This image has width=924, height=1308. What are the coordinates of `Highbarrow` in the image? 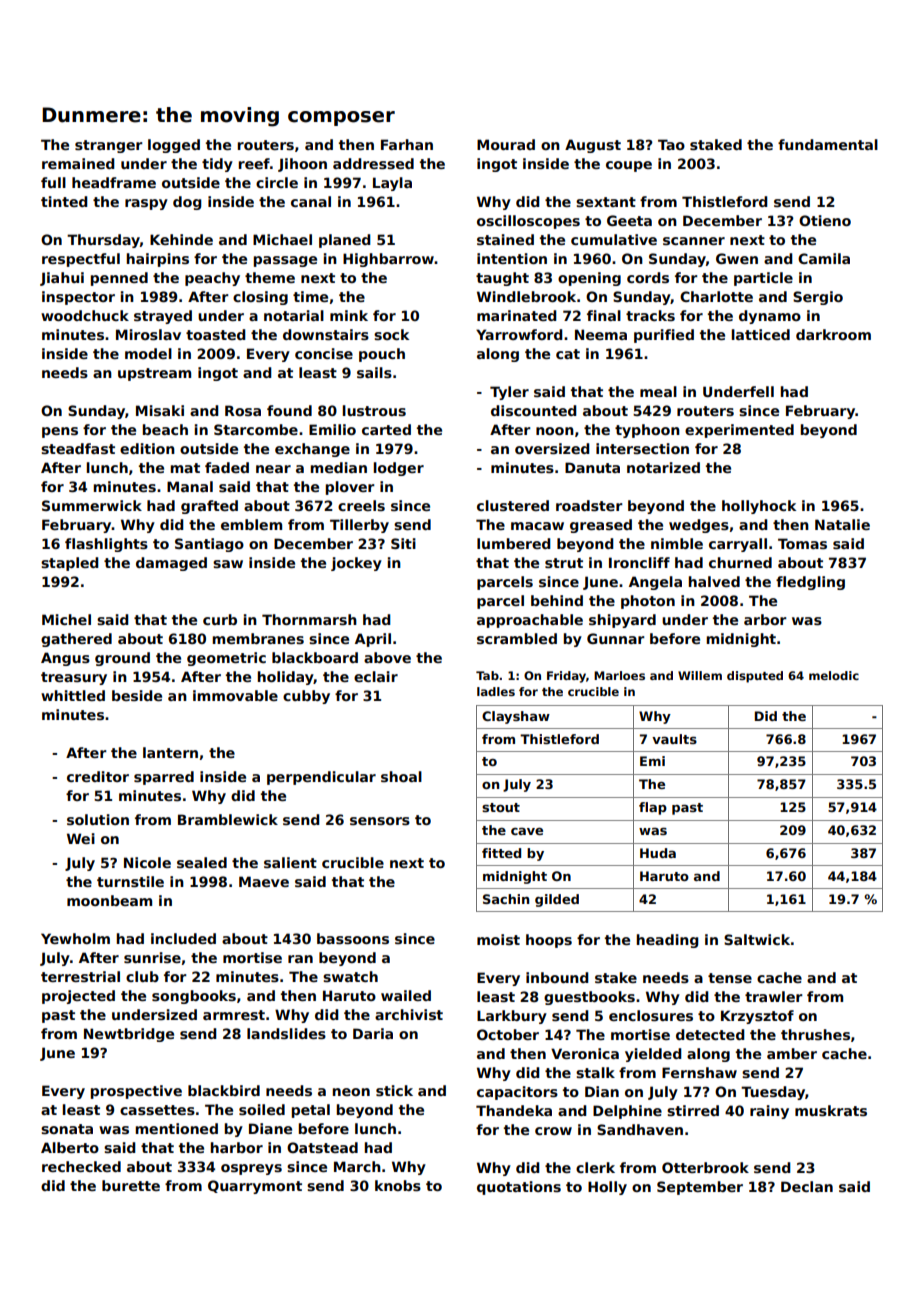 It's located at (388, 260).
